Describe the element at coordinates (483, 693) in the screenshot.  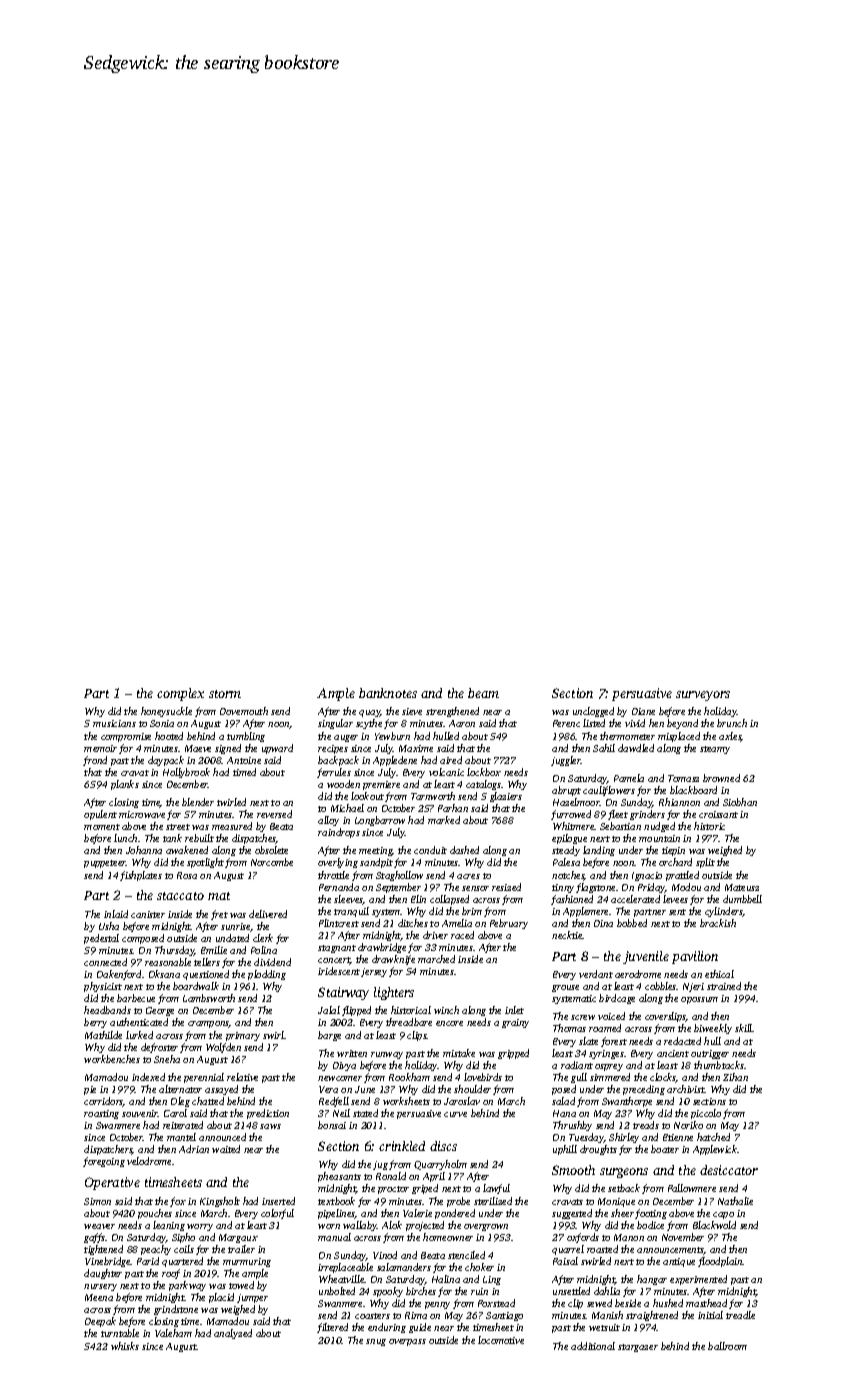
I see `beam` at that location.
